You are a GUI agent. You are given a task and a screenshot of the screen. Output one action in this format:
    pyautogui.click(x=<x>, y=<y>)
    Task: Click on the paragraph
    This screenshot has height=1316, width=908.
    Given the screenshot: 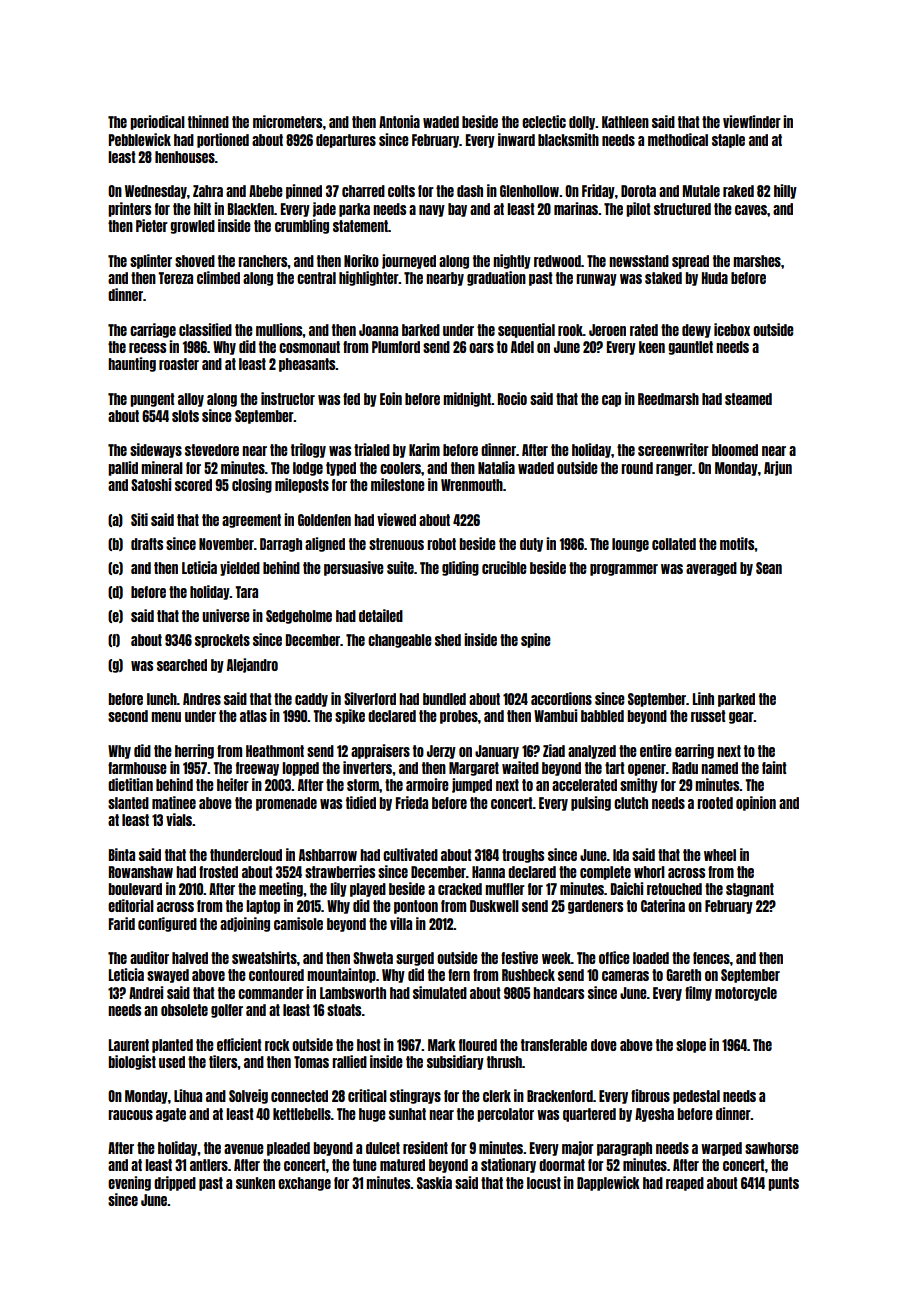 What is the action you would take?
    pyautogui.click(x=624, y=1149)
